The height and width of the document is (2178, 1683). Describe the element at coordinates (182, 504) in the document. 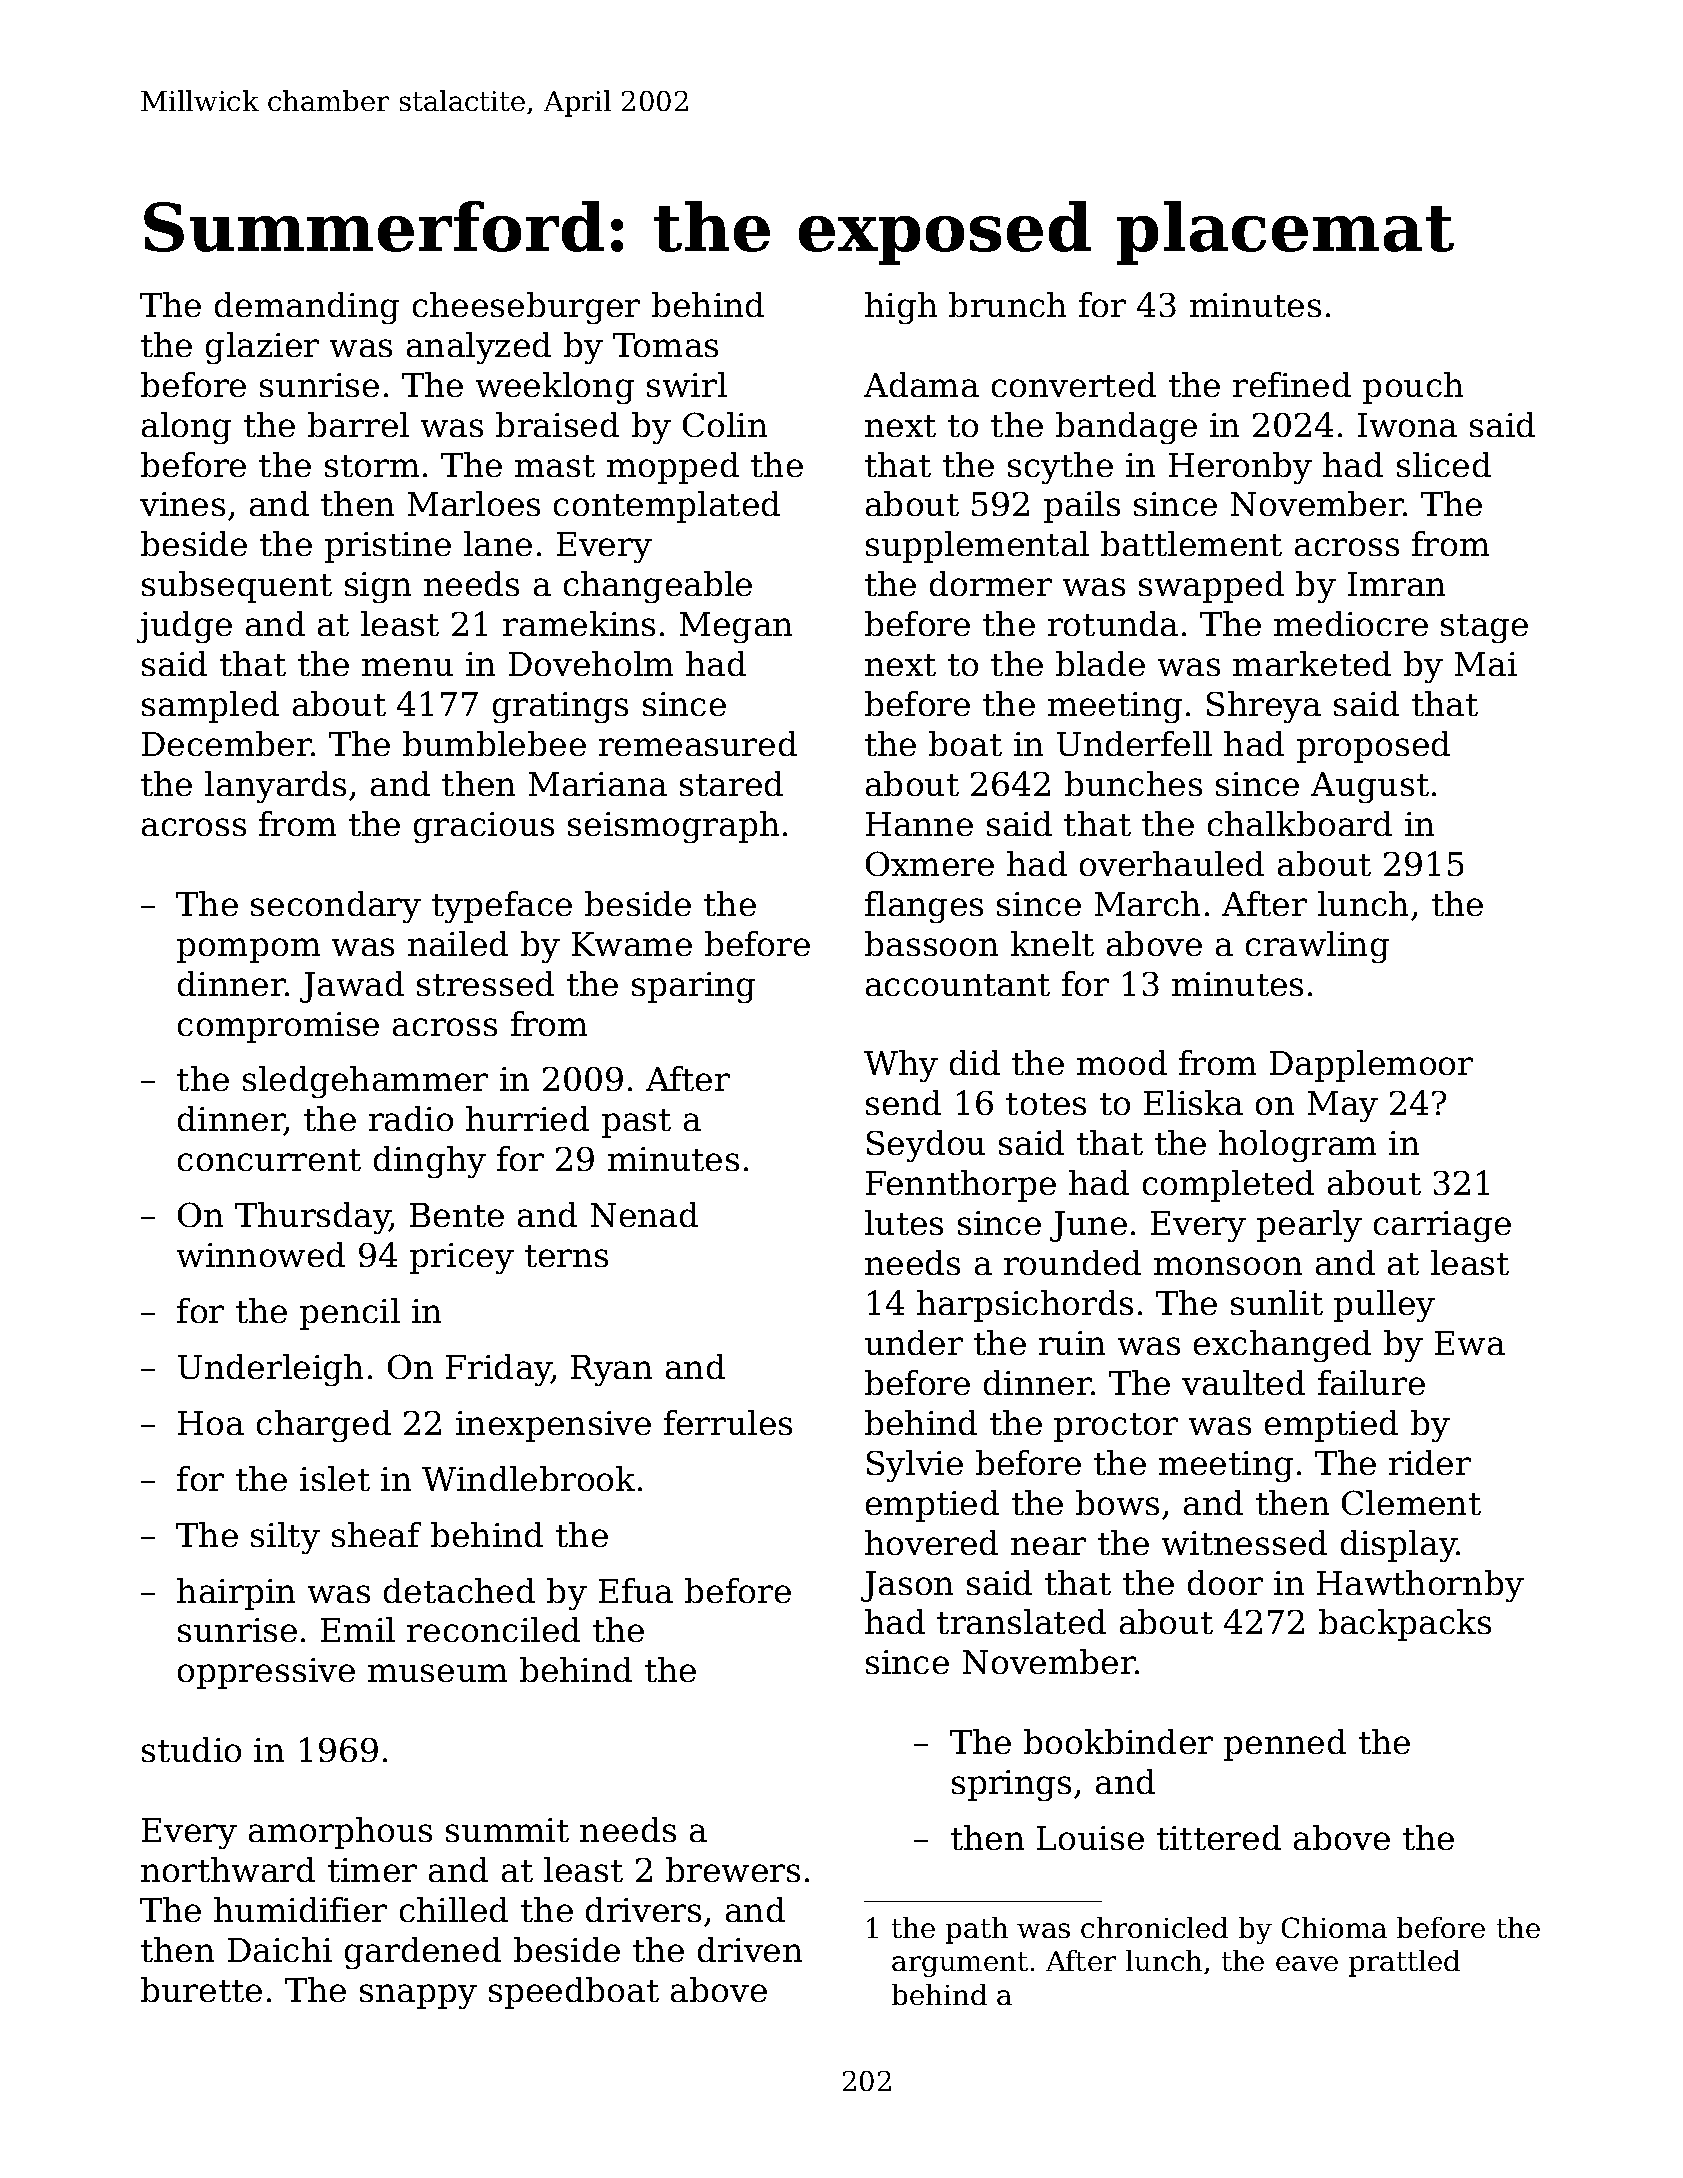

I see `vines` at that location.
